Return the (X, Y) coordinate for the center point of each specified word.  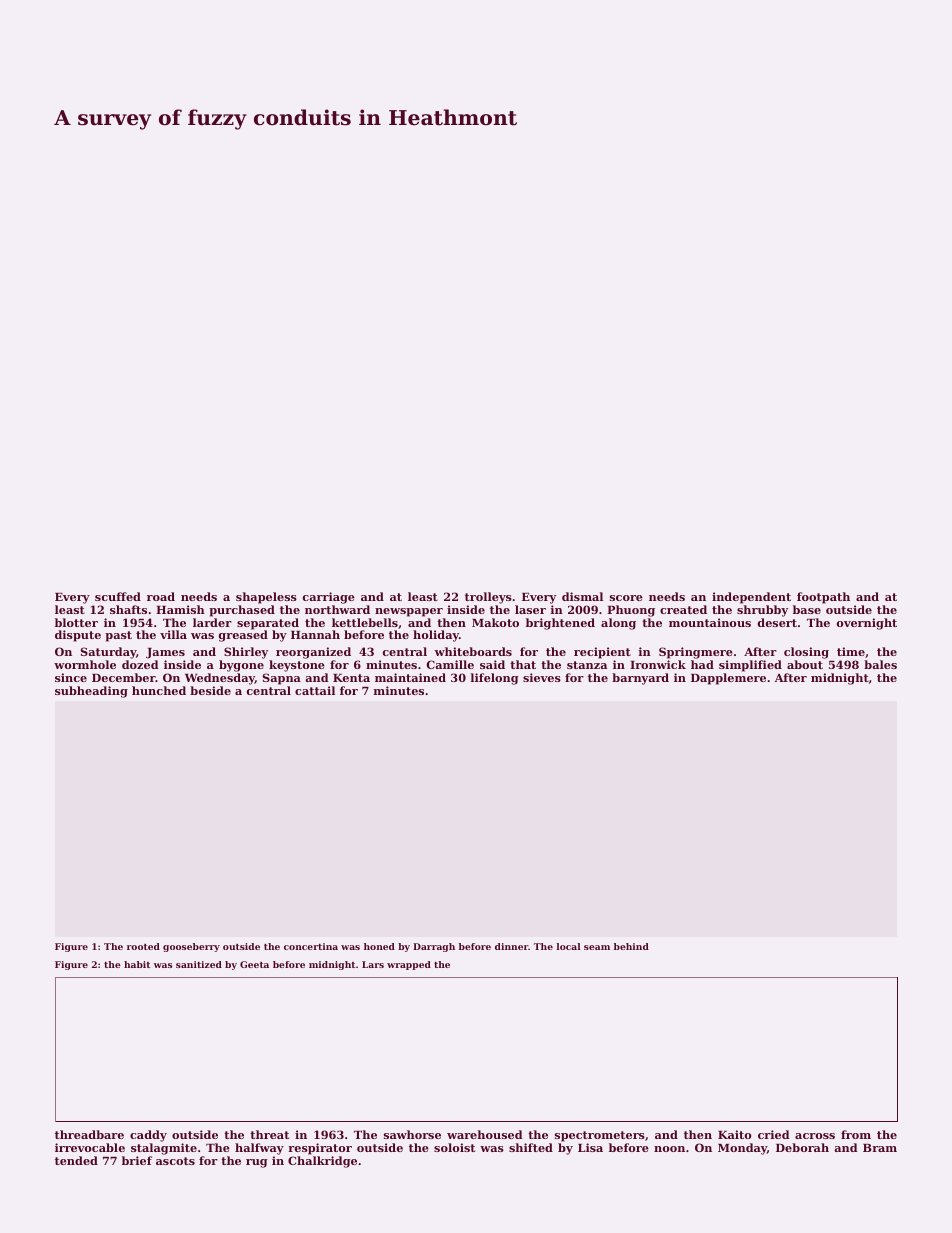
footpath (823, 598)
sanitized (199, 964)
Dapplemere (728, 679)
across (815, 1136)
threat (269, 1134)
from (856, 1134)
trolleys (488, 598)
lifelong (495, 679)
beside (210, 690)
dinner (511, 946)
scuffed (118, 596)
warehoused (485, 1134)
